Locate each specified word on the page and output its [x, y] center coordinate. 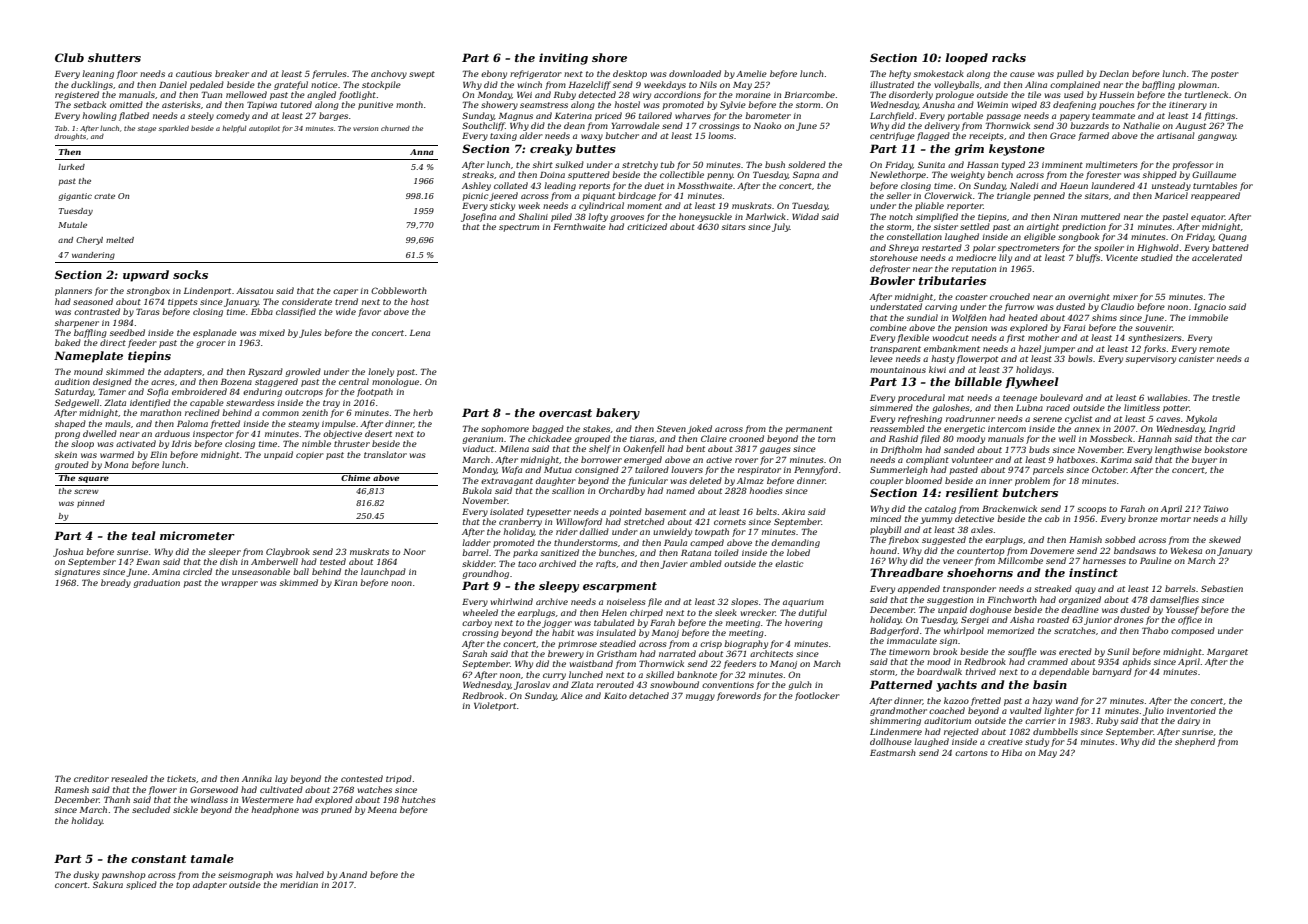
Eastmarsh [893, 752]
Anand [353, 874]
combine [888, 327]
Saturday [74, 392]
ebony [494, 74]
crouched [1010, 296]
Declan [1114, 73]
